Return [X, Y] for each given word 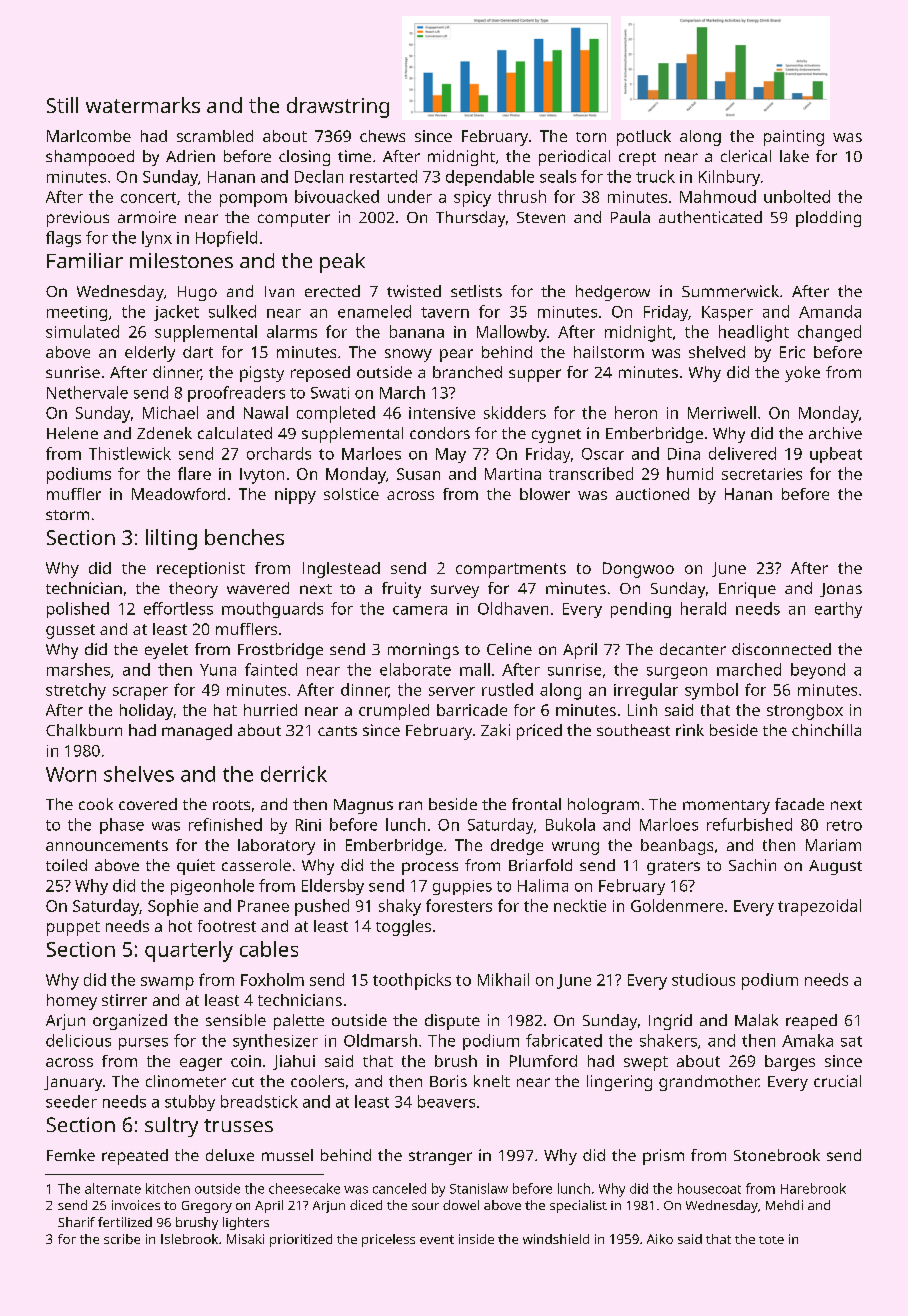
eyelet [166, 651]
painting [794, 138]
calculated [235, 433]
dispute [452, 1022]
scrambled [215, 136]
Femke [71, 1155]
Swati [330, 393]
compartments [511, 570]
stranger [440, 1158]
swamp [167, 983]
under [410, 196]
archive [835, 433]
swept [646, 1063]
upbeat [836, 455]
